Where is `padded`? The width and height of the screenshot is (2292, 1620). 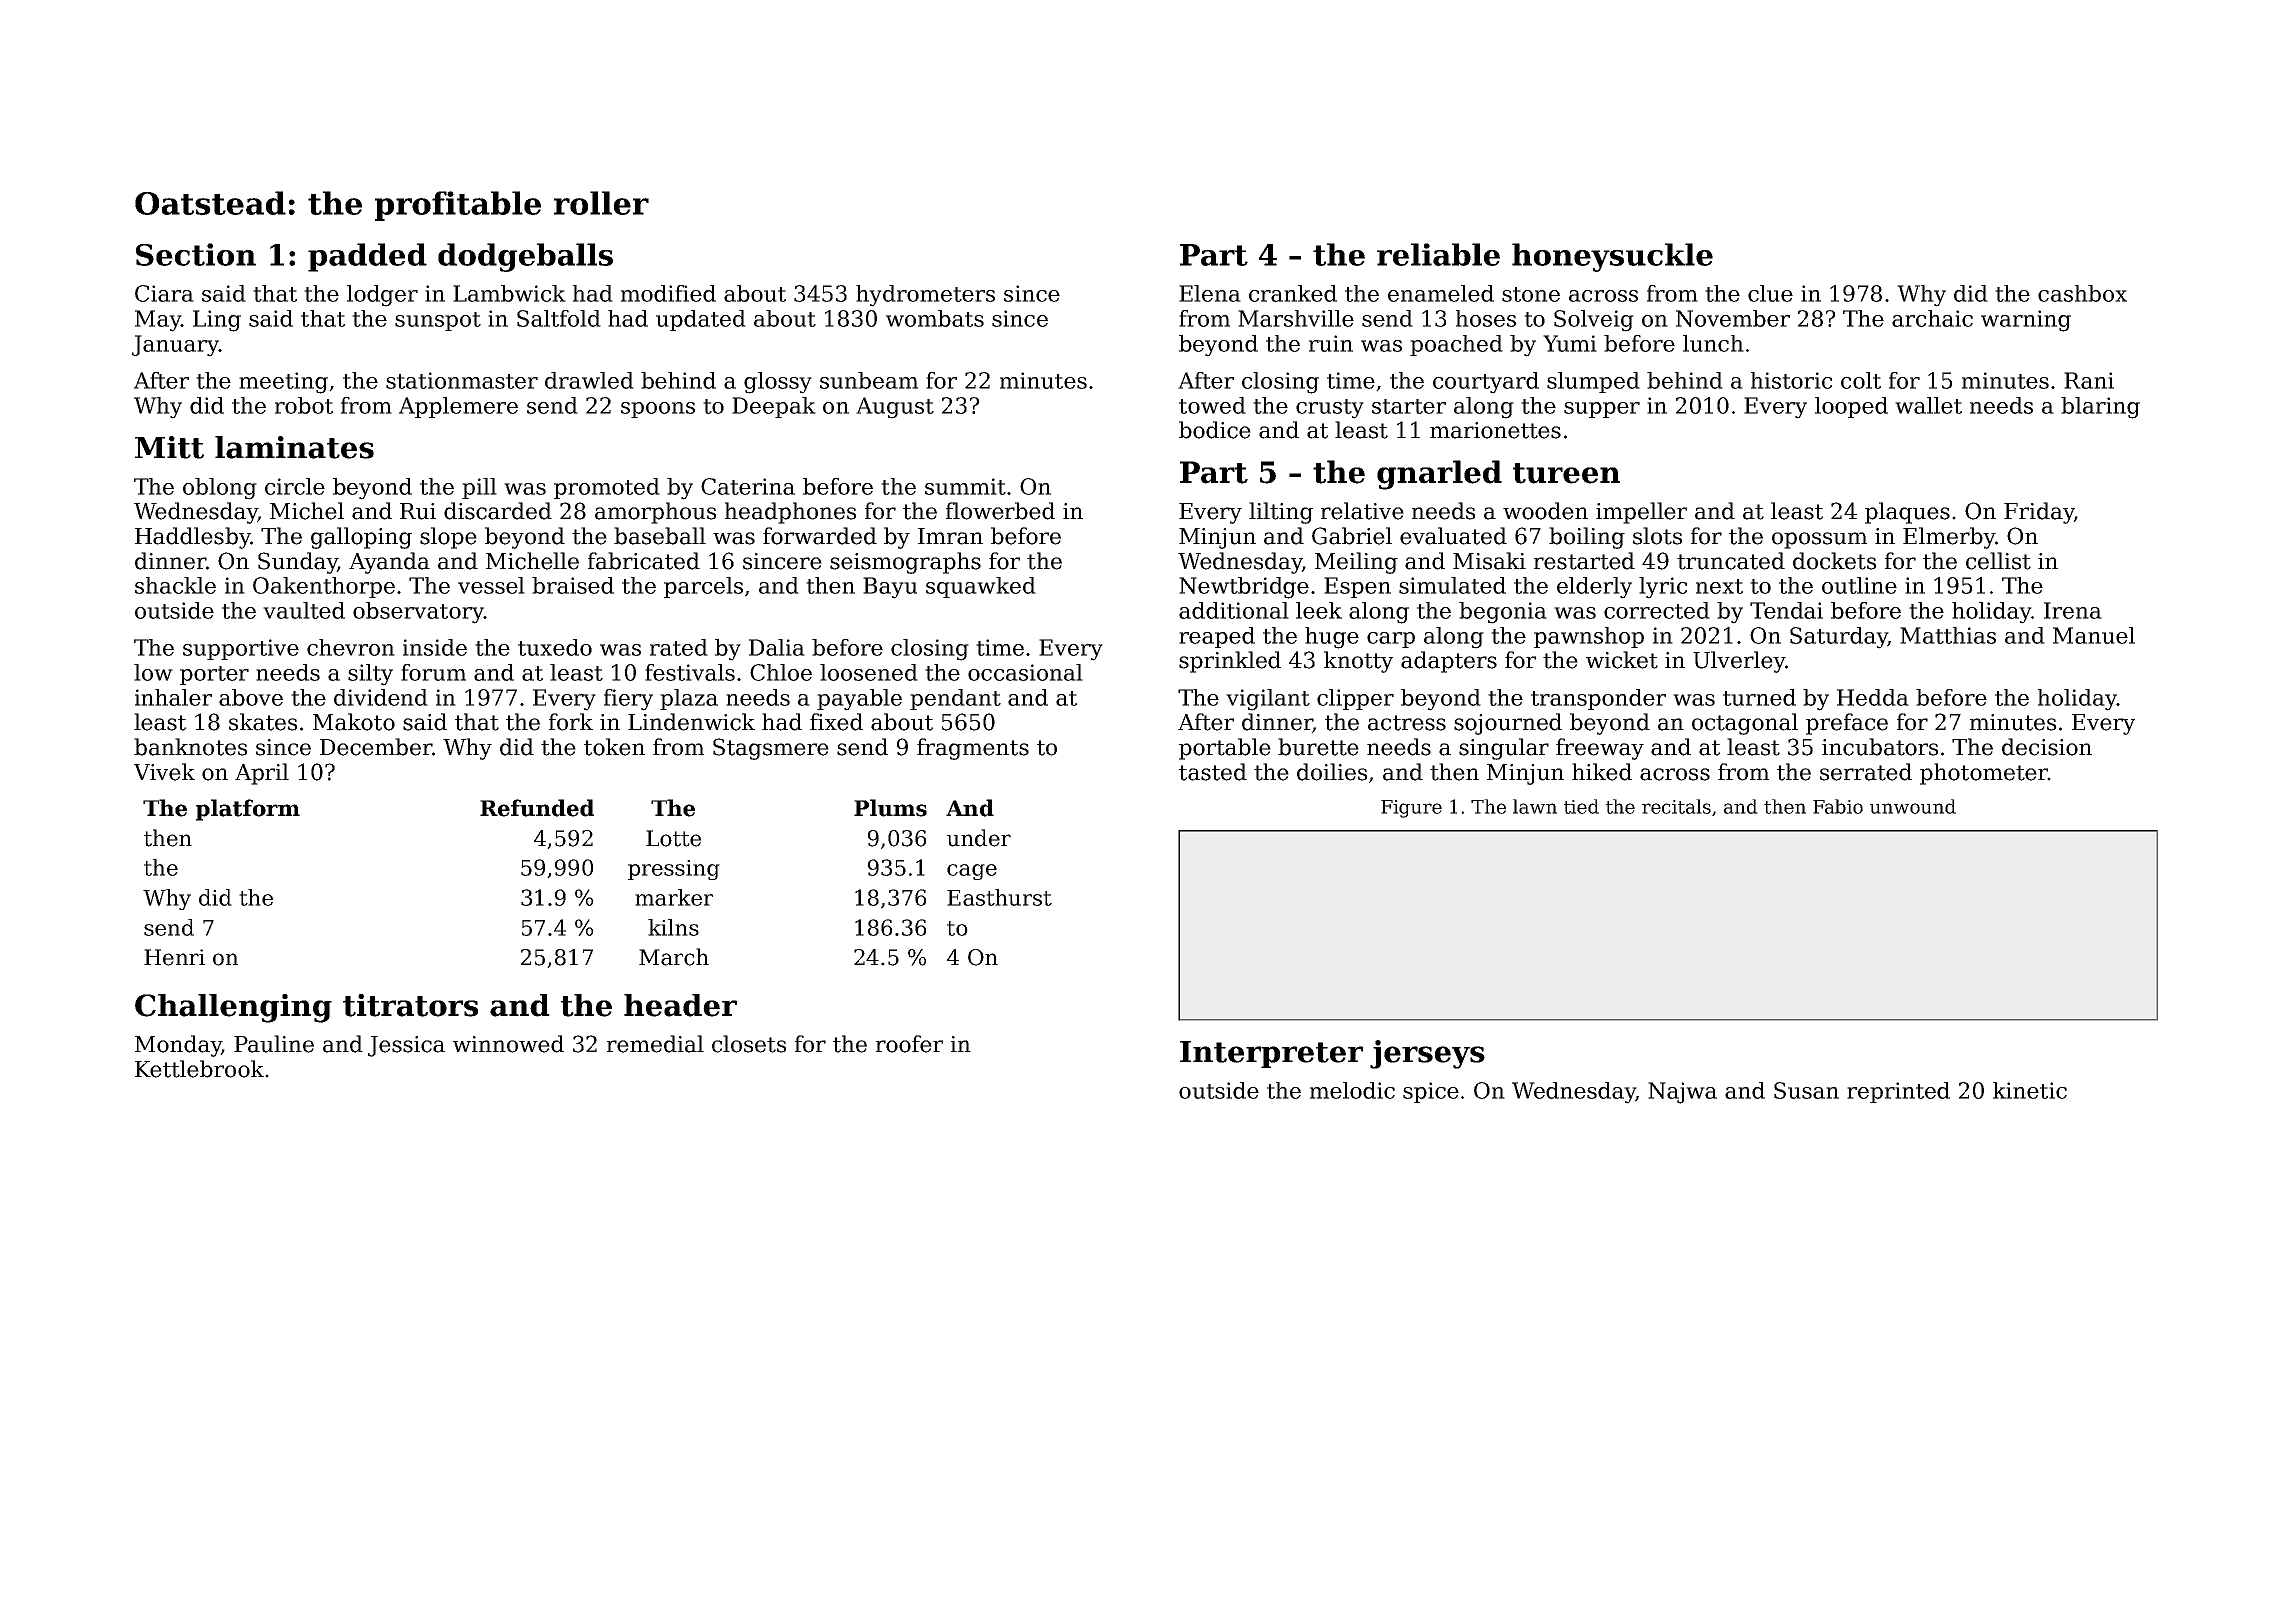
padded is located at coordinates (367, 257).
